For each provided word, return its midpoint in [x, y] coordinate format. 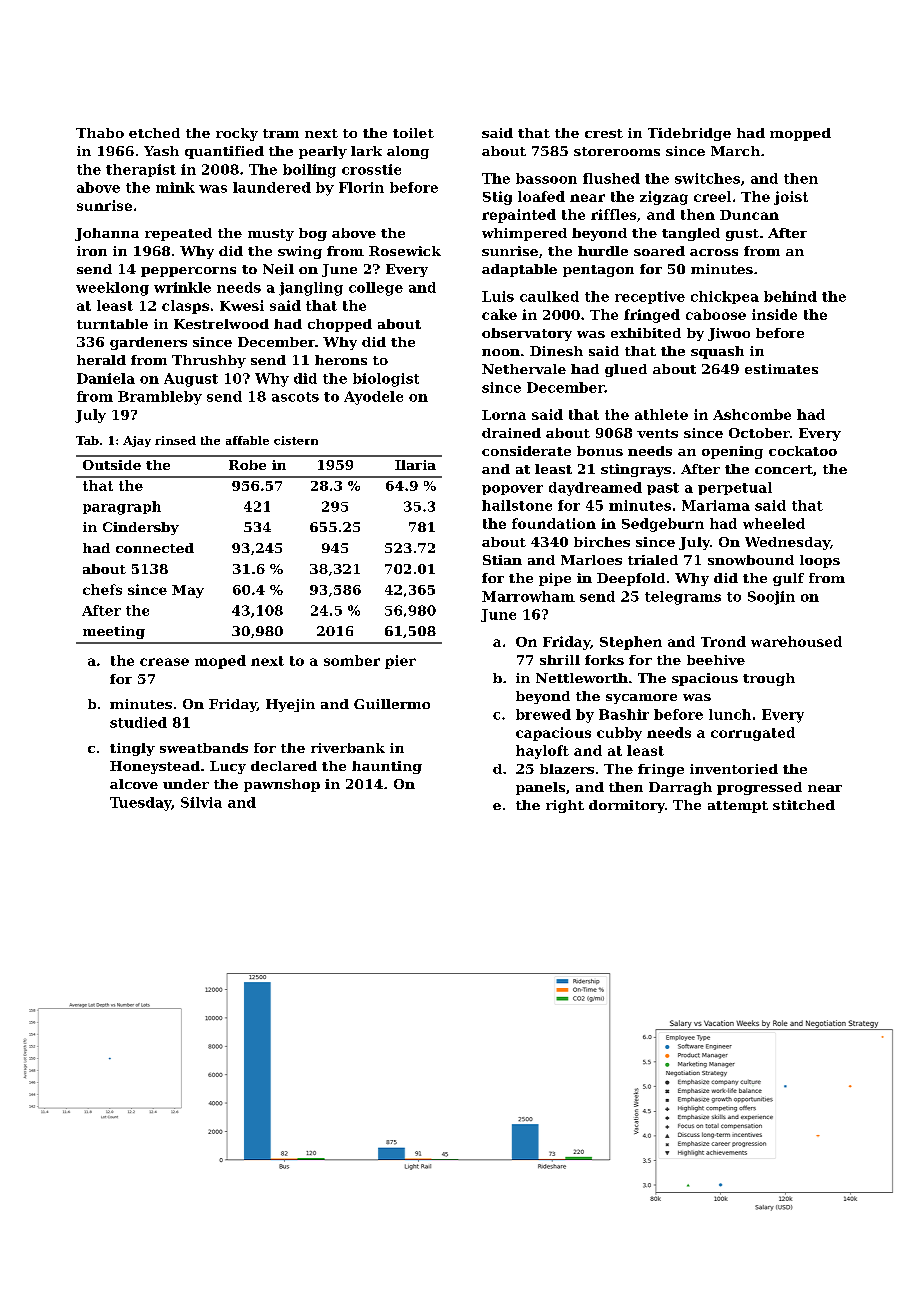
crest [604, 133]
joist [791, 198]
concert [784, 469]
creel [712, 196]
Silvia [201, 802]
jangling [311, 289]
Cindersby [141, 528]
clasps [185, 307]
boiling [309, 171]
